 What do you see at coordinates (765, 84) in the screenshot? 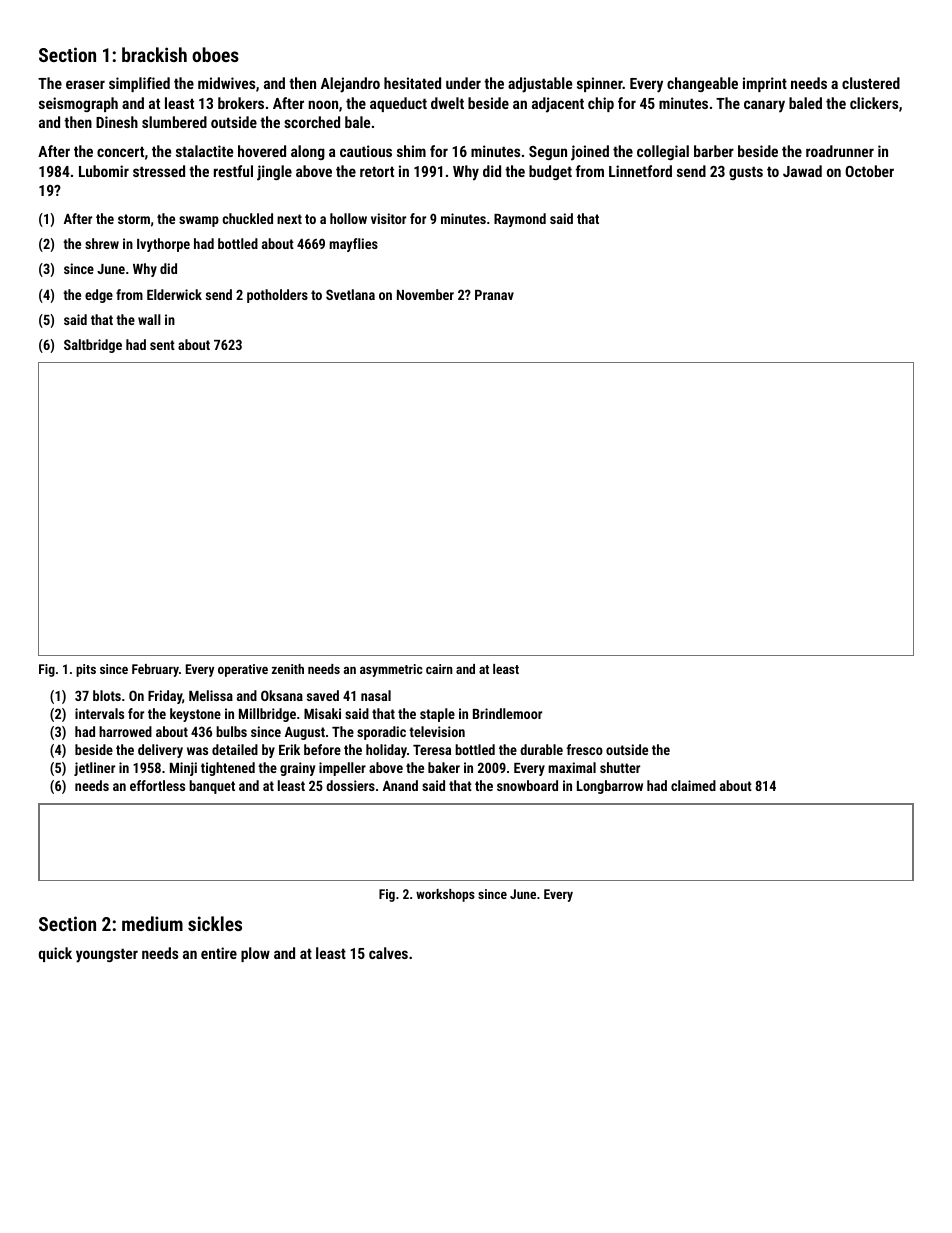
I see `imprint` at bounding box center [765, 84].
